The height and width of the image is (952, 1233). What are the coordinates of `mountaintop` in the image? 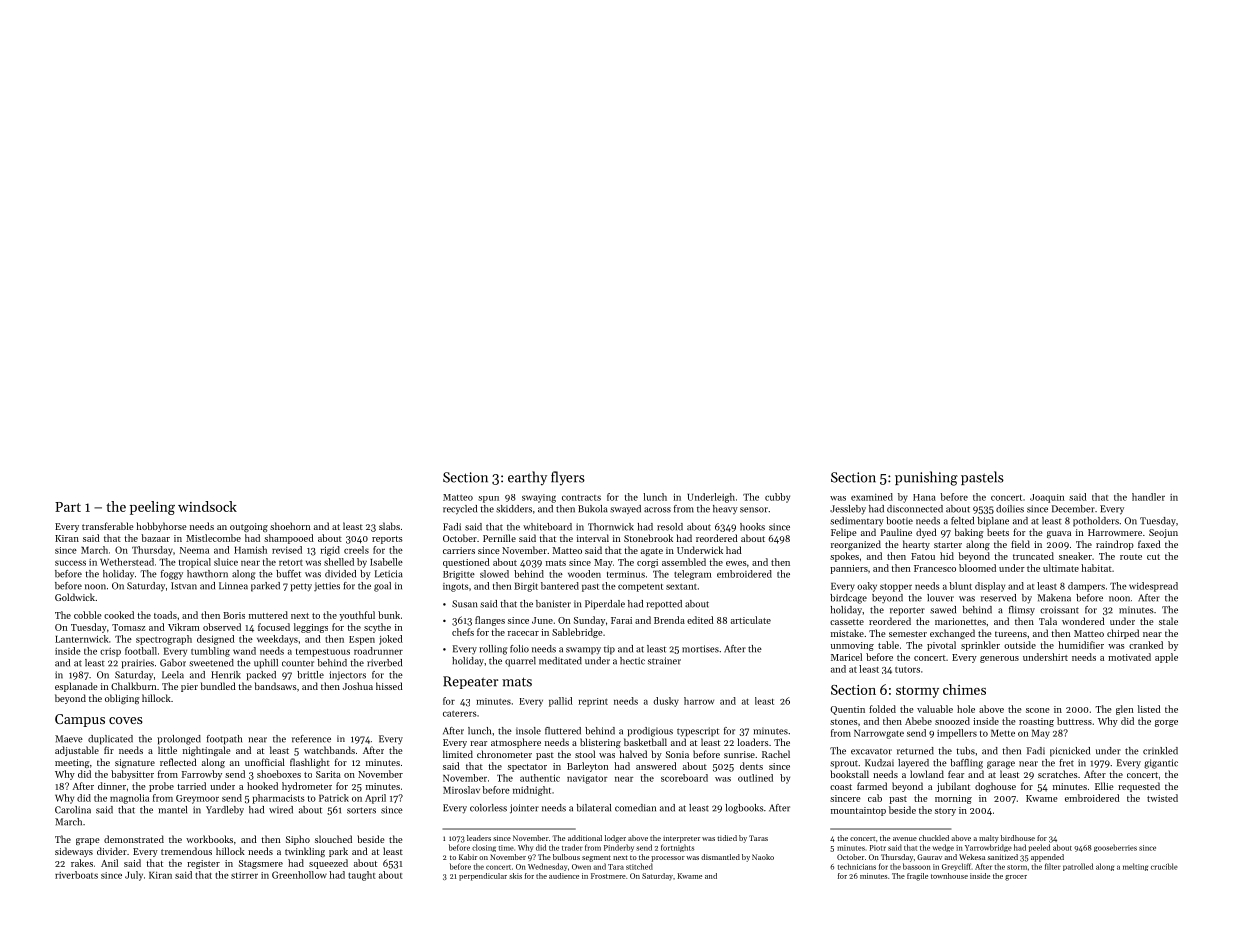 It's located at (858, 811).
